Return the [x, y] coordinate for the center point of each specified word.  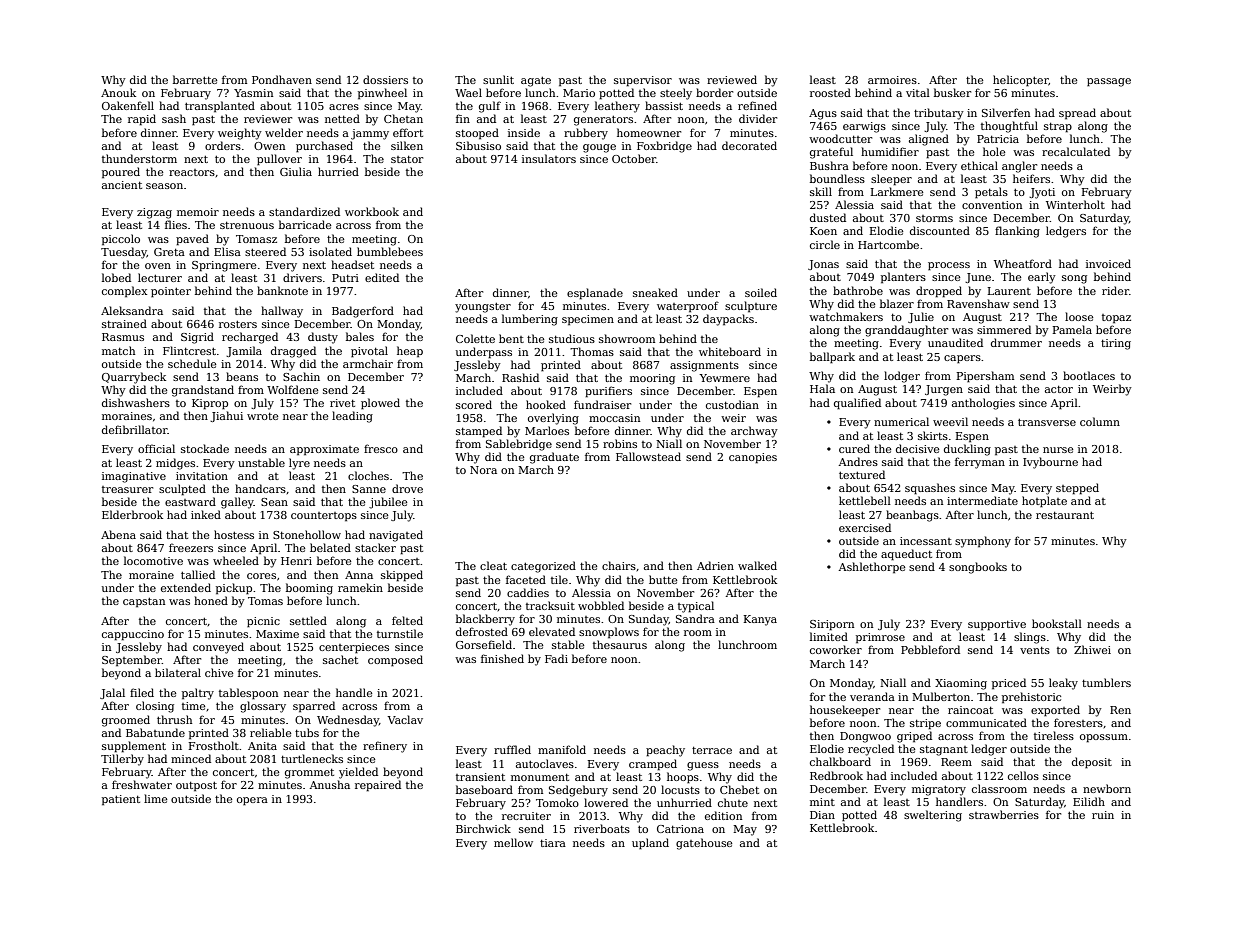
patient [121, 800]
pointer [171, 292]
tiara [553, 843]
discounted [940, 230]
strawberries [1004, 814]
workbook [372, 211]
